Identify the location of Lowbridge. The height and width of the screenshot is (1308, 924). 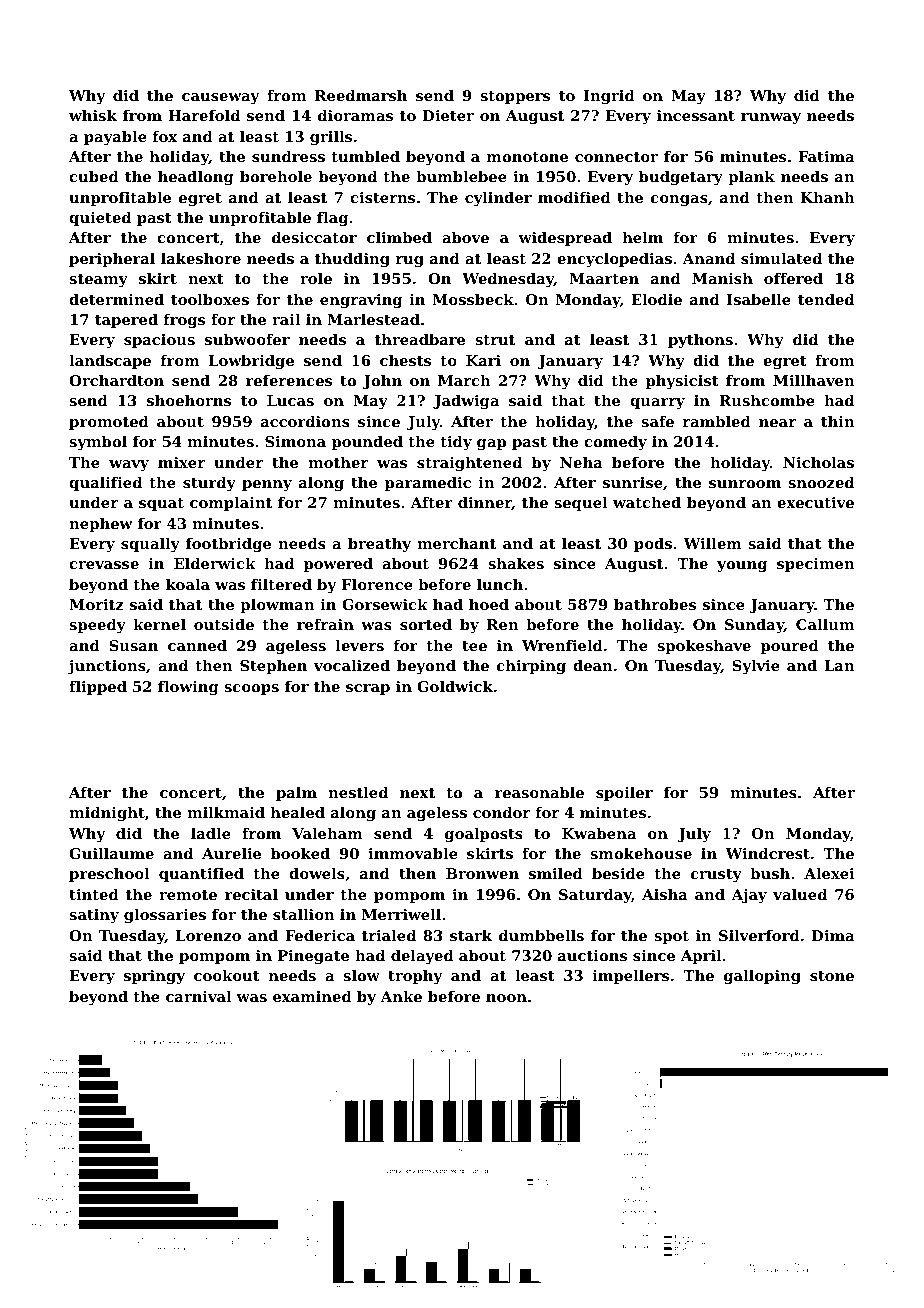
(251, 362).
